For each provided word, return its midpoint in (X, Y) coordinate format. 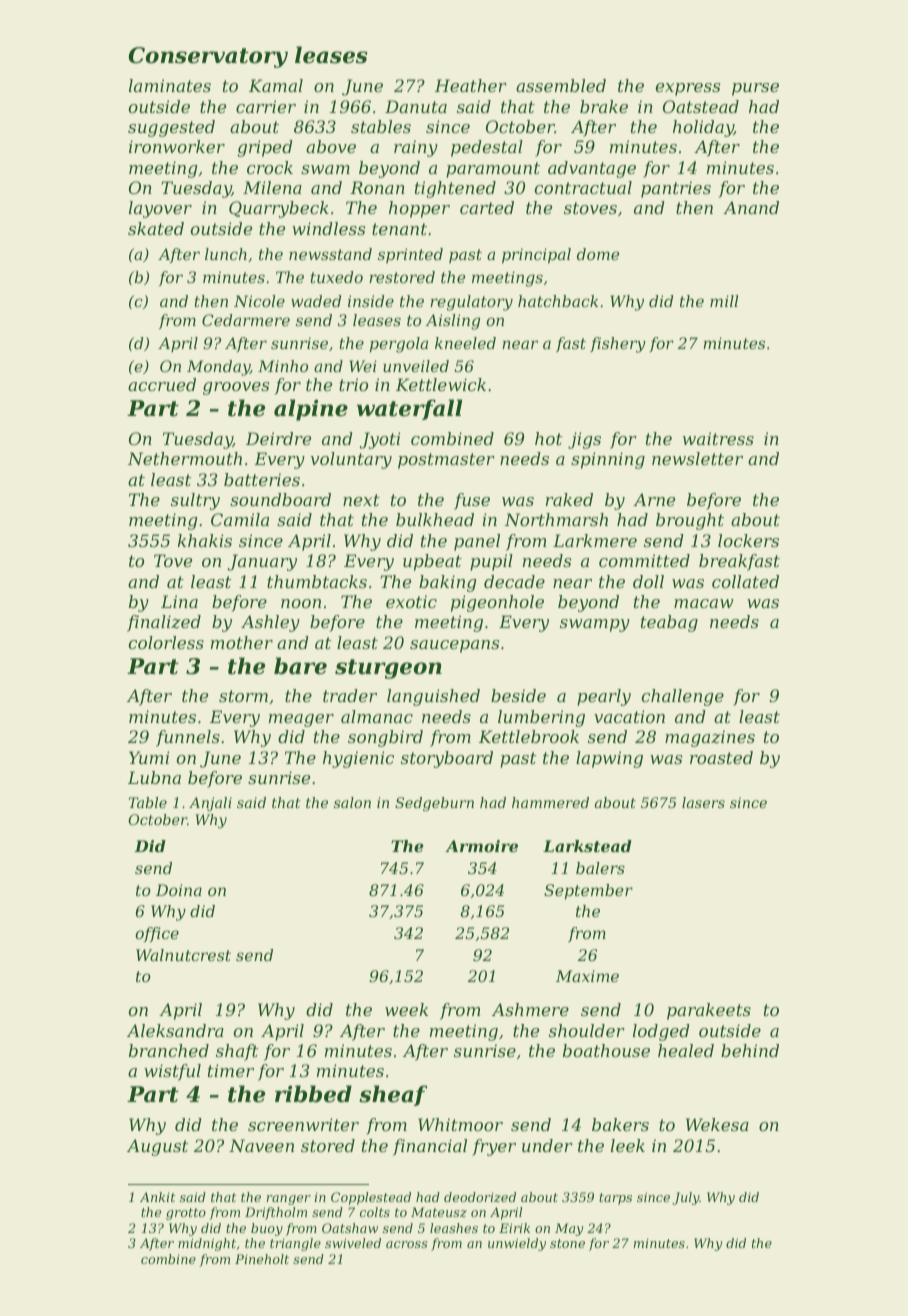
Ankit (158, 1197)
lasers (703, 802)
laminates (170, 85)
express (688, 89)
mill (724, 301)
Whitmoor (460, 1124)
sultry (195, 501)
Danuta (416, 106)
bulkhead (435, 519)
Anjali (210, 804)
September (588, 892)
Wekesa (717, 1124)
